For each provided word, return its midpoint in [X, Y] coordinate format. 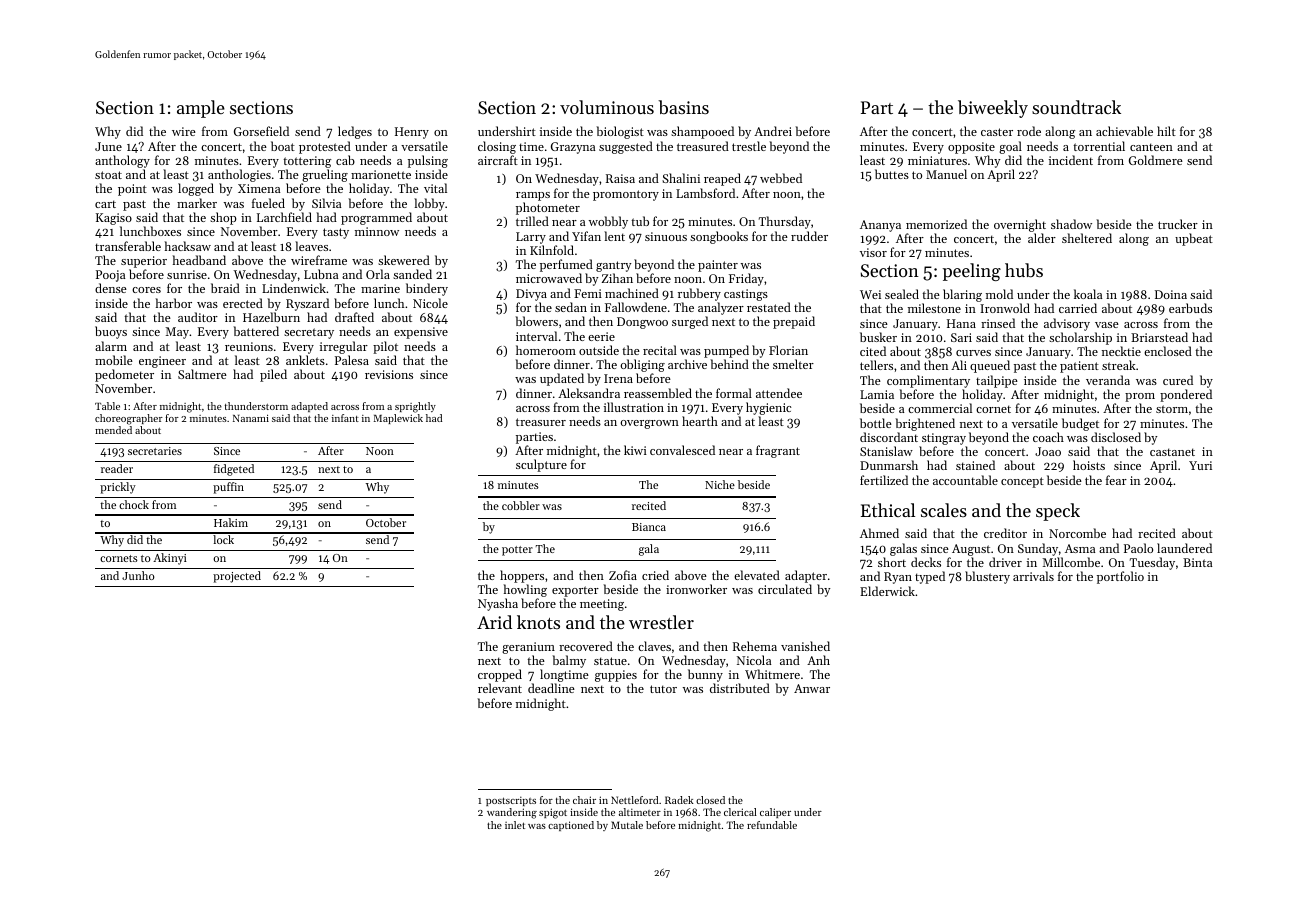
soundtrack [1076, 107]
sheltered [1087, 238]
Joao [1048, 451]
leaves [311, 246]
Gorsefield [261, 131]
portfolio [1120, 577]
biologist [620, 132]
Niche [720, 484]
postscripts [511, 801]
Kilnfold [552, 250]
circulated [785, 589]
